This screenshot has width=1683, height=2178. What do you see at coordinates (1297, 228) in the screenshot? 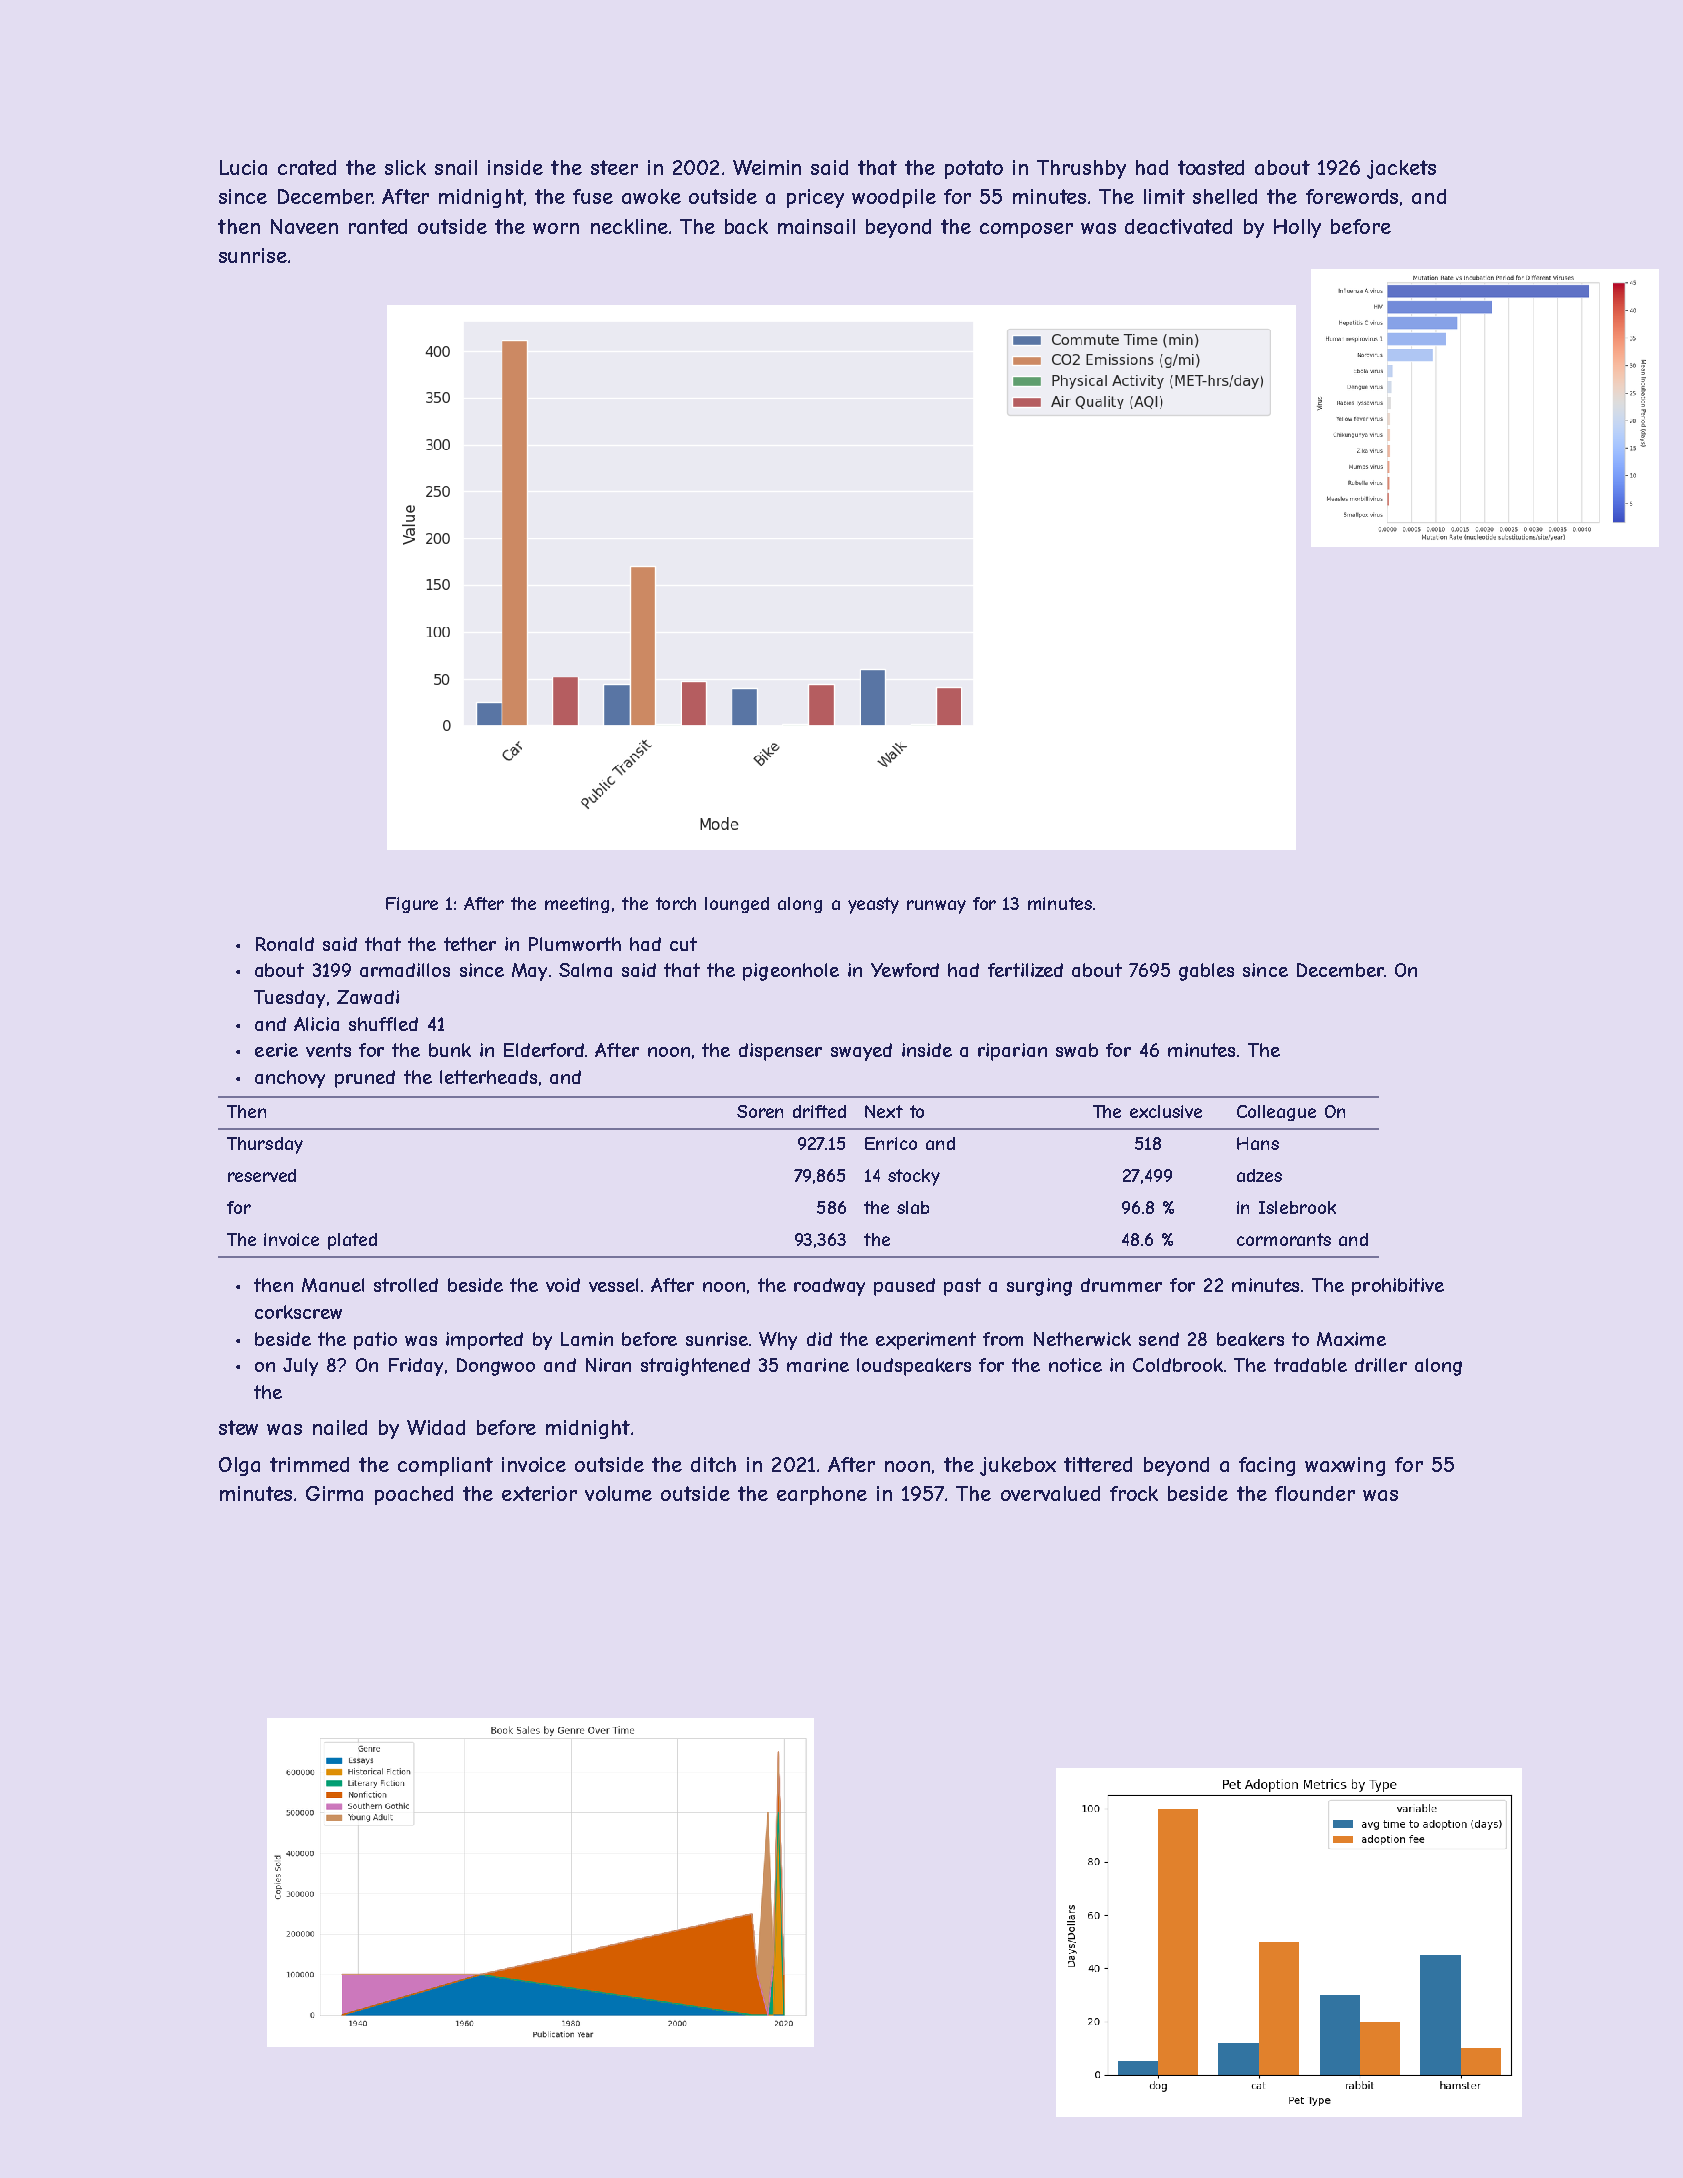
I see `Holly` at bounding box center [1297, 228].
